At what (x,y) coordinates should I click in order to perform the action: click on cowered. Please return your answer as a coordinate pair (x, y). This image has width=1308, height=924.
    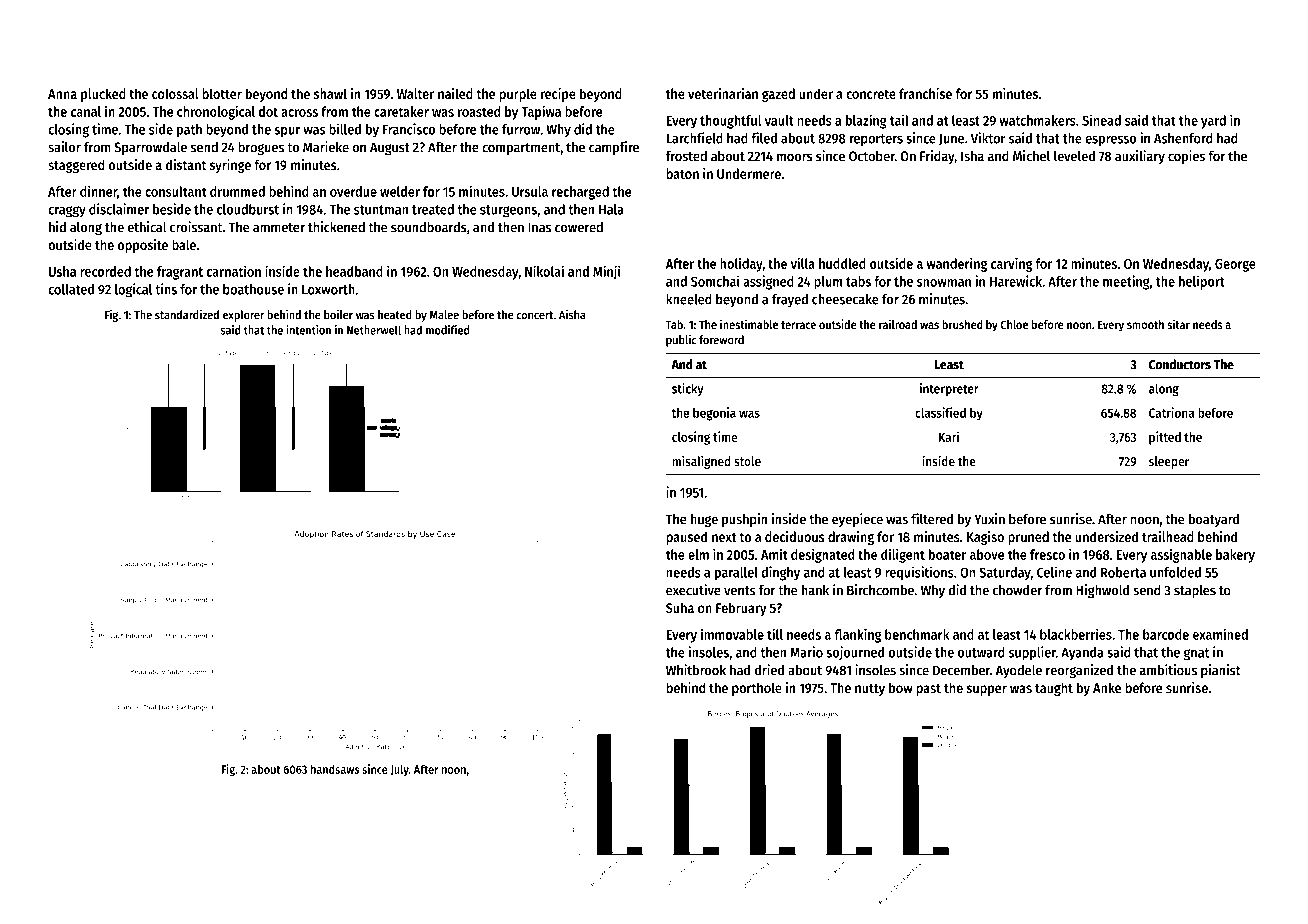
    Looking at the image, I should click on (579, 227).
